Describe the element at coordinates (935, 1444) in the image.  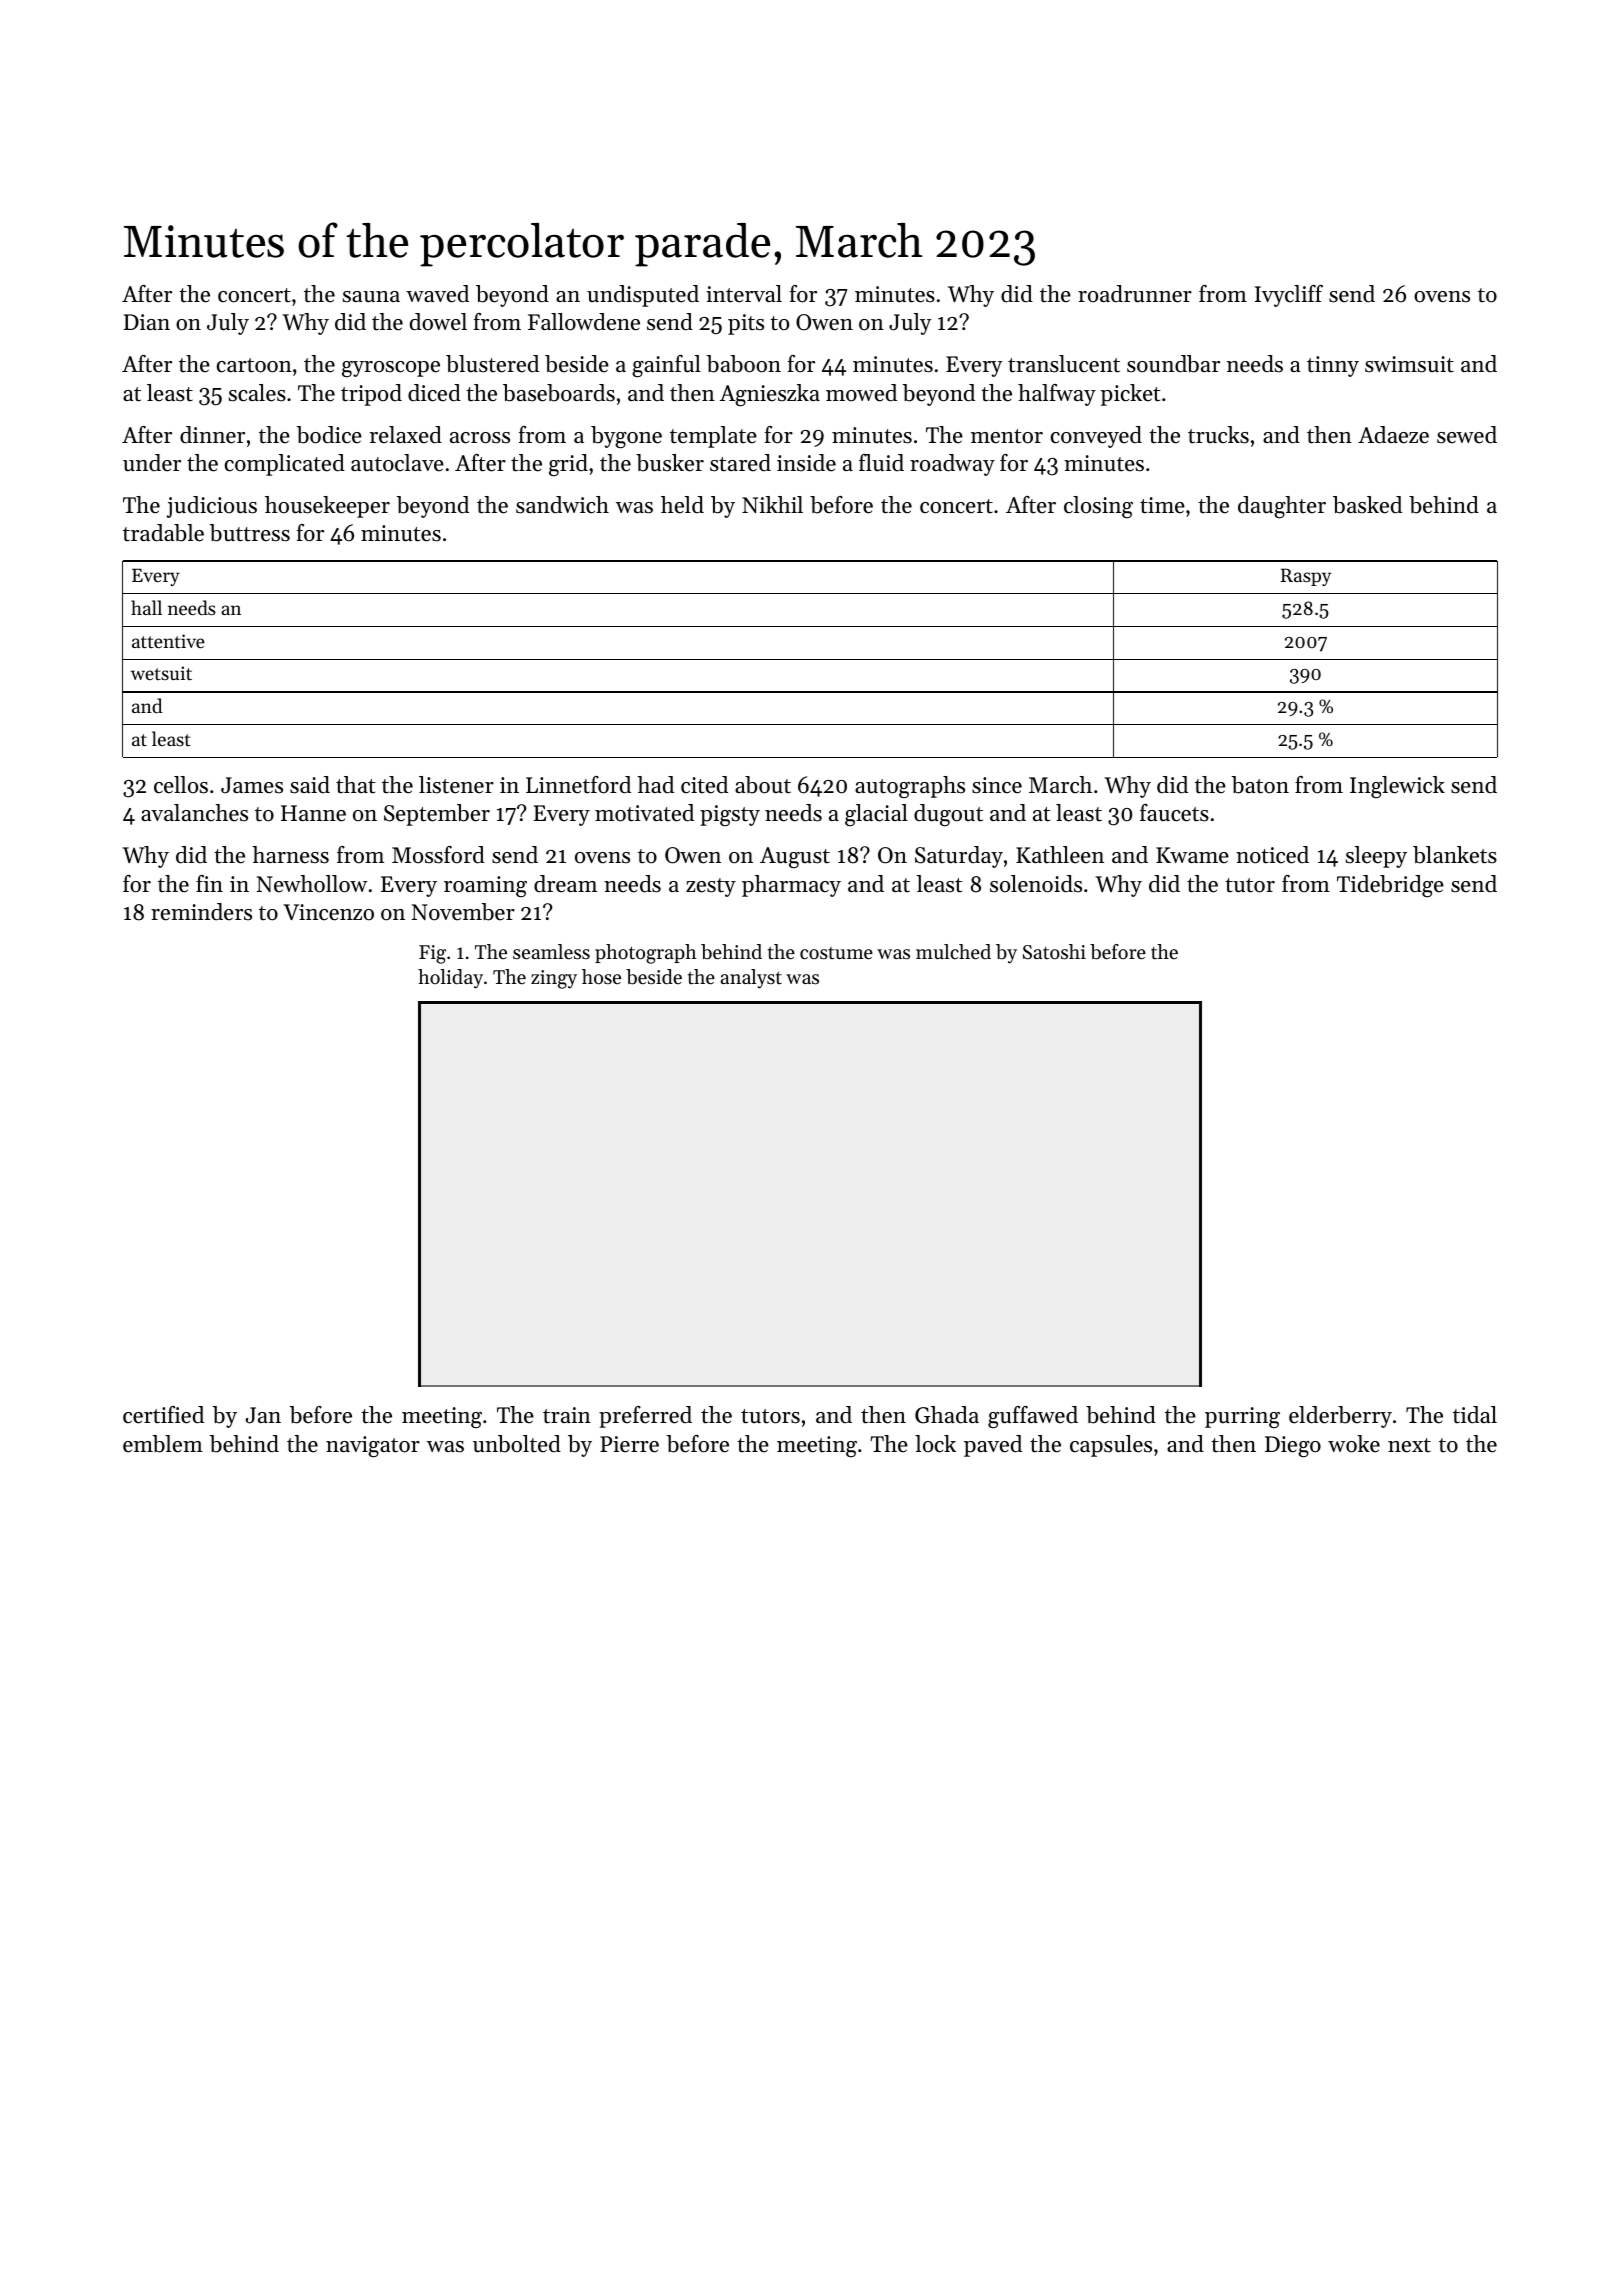
I see `lock` at that location.
